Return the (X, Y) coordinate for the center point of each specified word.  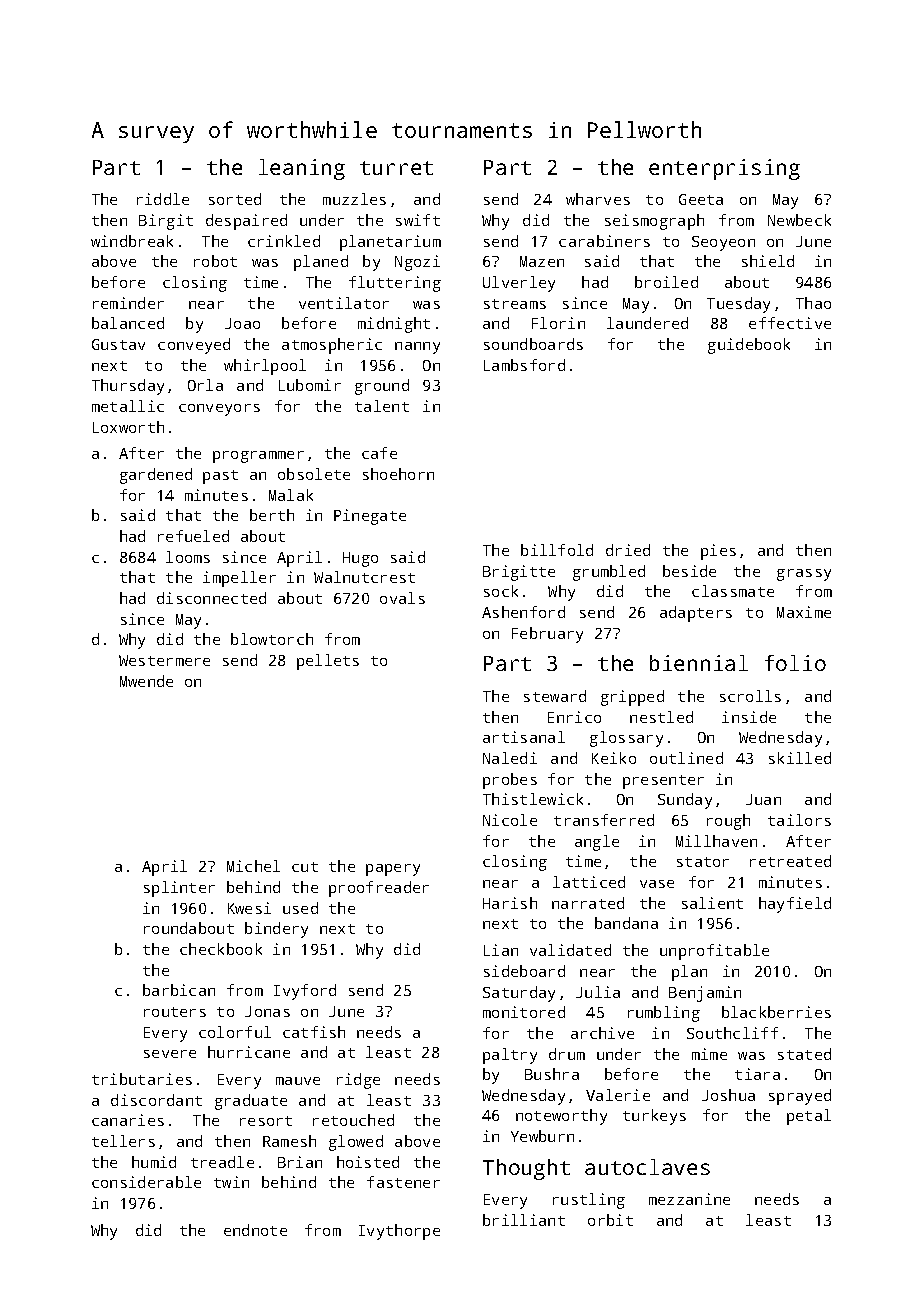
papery (393, 870)
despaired (246, 222)
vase (657, 884)
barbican (179, 990)
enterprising (724, 169)
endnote (255, 1230)
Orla (205, 385)
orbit (610, 1220)
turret (396, 168)
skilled (800, 758)
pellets (328, 662)
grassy (804, 575)
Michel (253, 866)
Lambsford (524, 365)
